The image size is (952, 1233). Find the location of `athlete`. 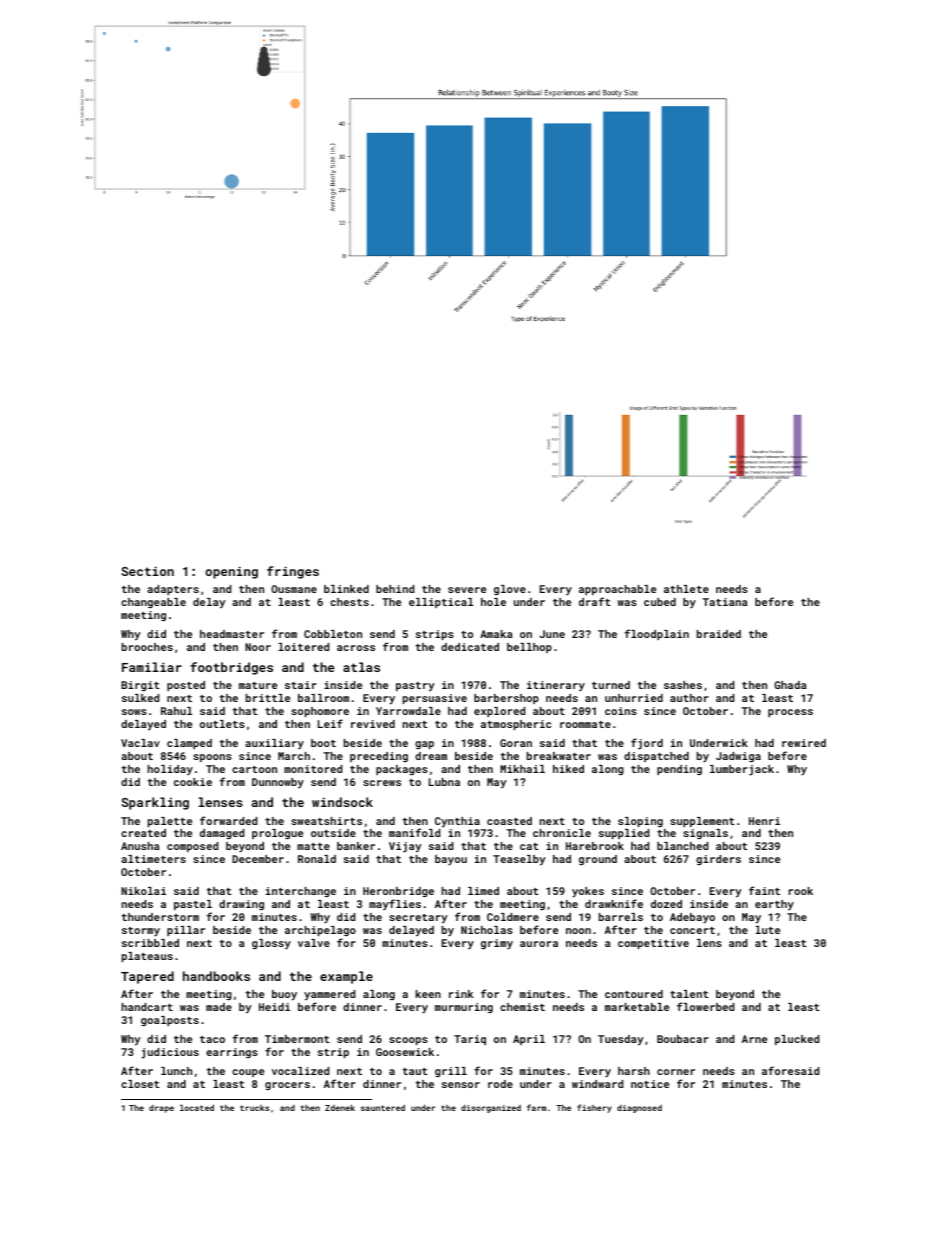

athlete is located at coordinates (686, 589).
